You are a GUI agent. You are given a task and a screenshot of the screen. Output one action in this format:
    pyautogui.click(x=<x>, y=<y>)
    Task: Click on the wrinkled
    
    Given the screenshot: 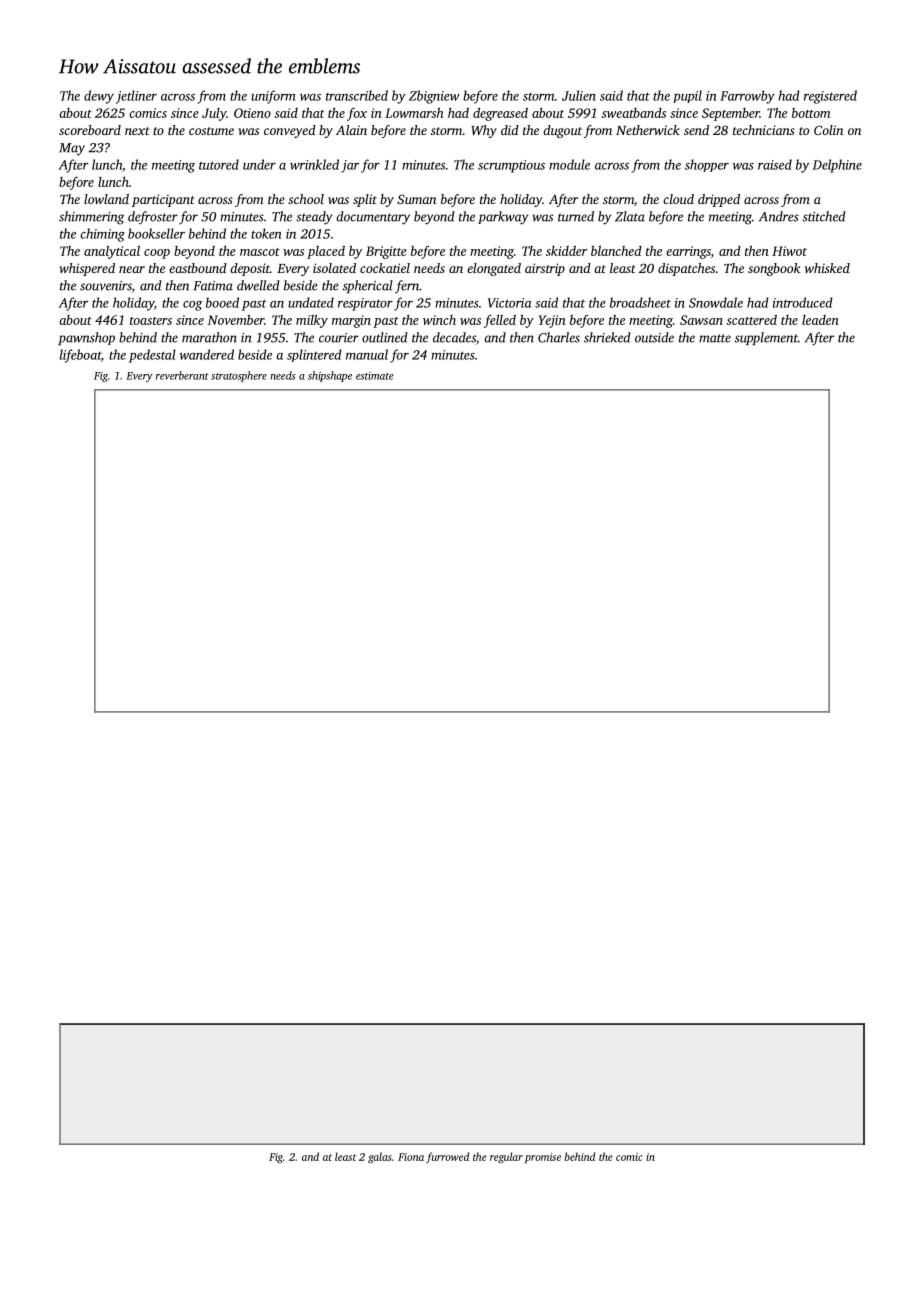 What is the action you would take?
    pyautogui.click(x=314, y=164)
